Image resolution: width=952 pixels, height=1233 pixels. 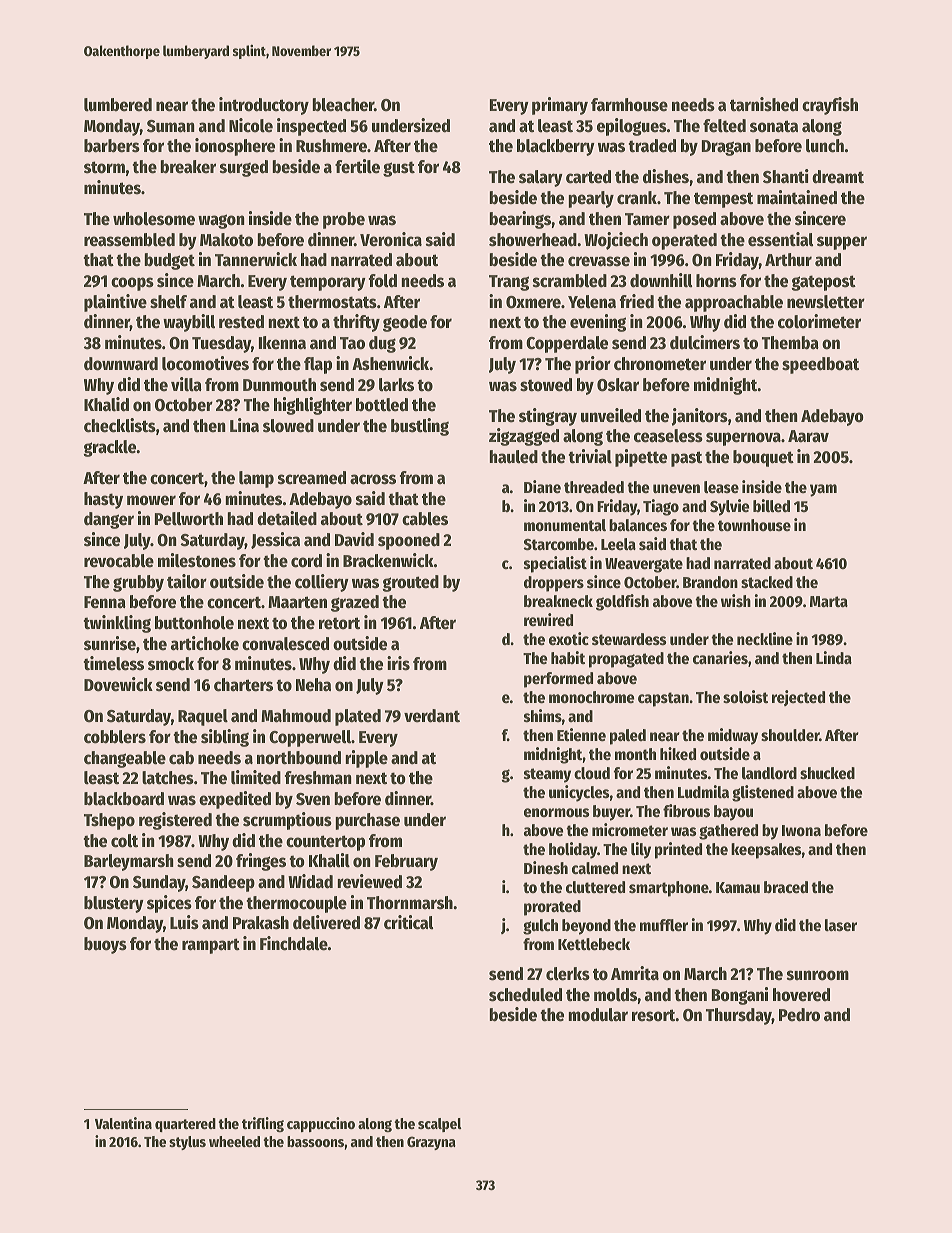 I want to click on Copperdale, so click(x=567, y=344).
